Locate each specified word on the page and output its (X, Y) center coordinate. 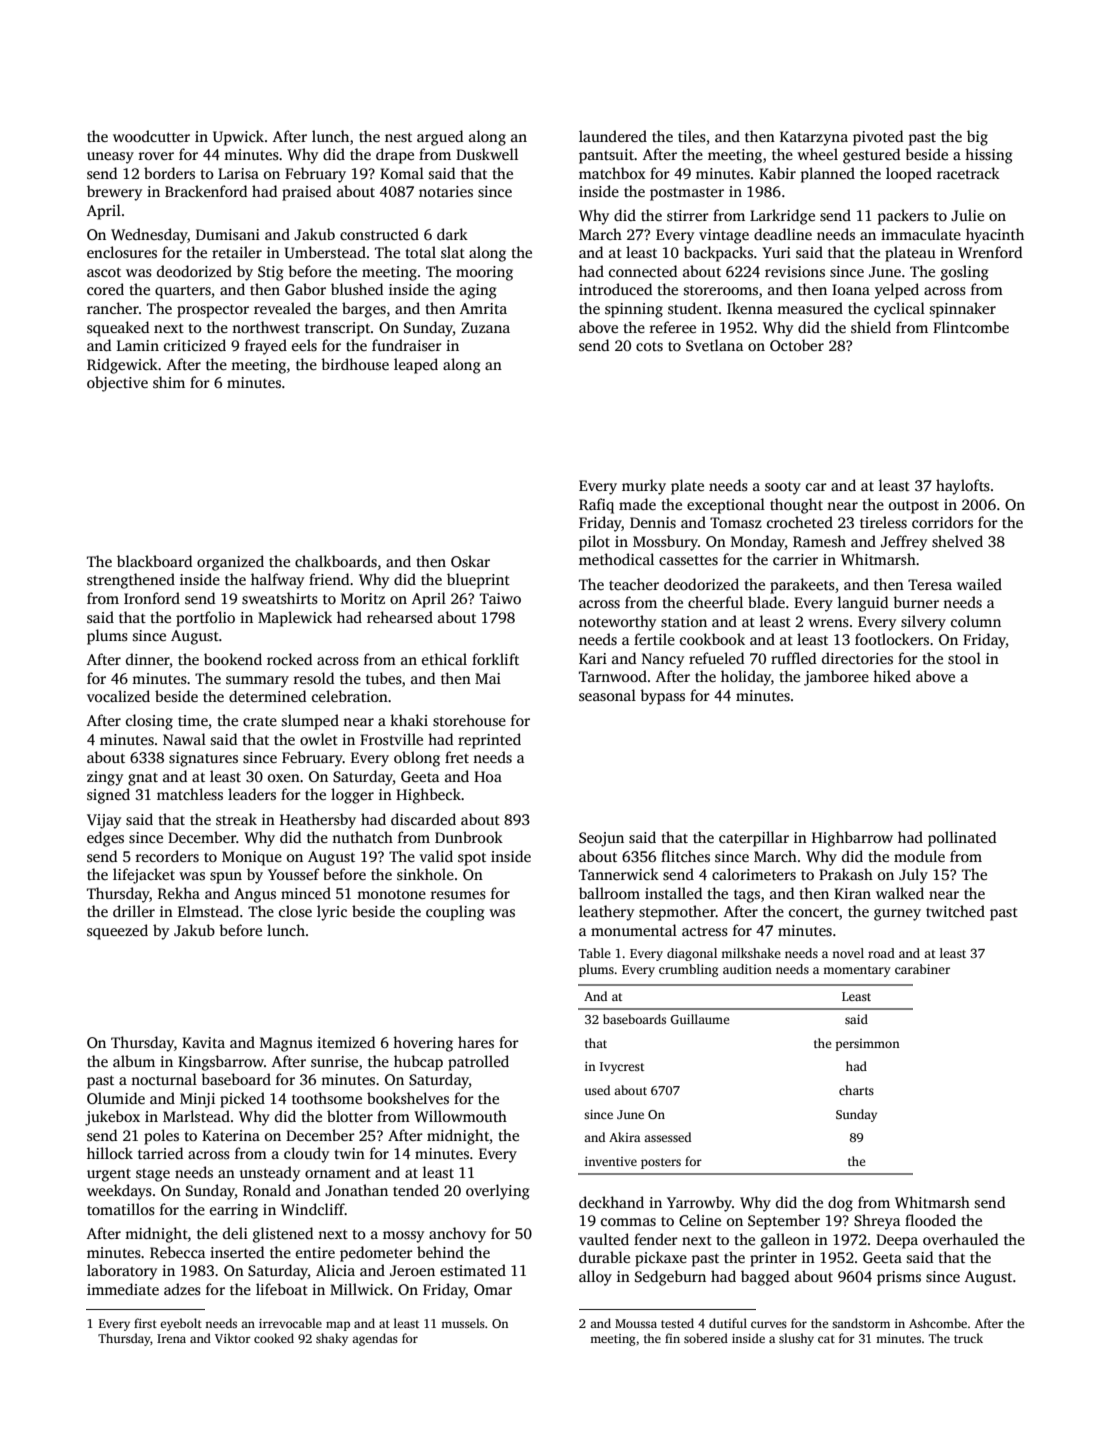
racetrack (968, 173)
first (145, 1323)
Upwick (238, 138)
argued (440, 138)
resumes (458, 895)
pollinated (962, 839)
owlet (319, 739)
